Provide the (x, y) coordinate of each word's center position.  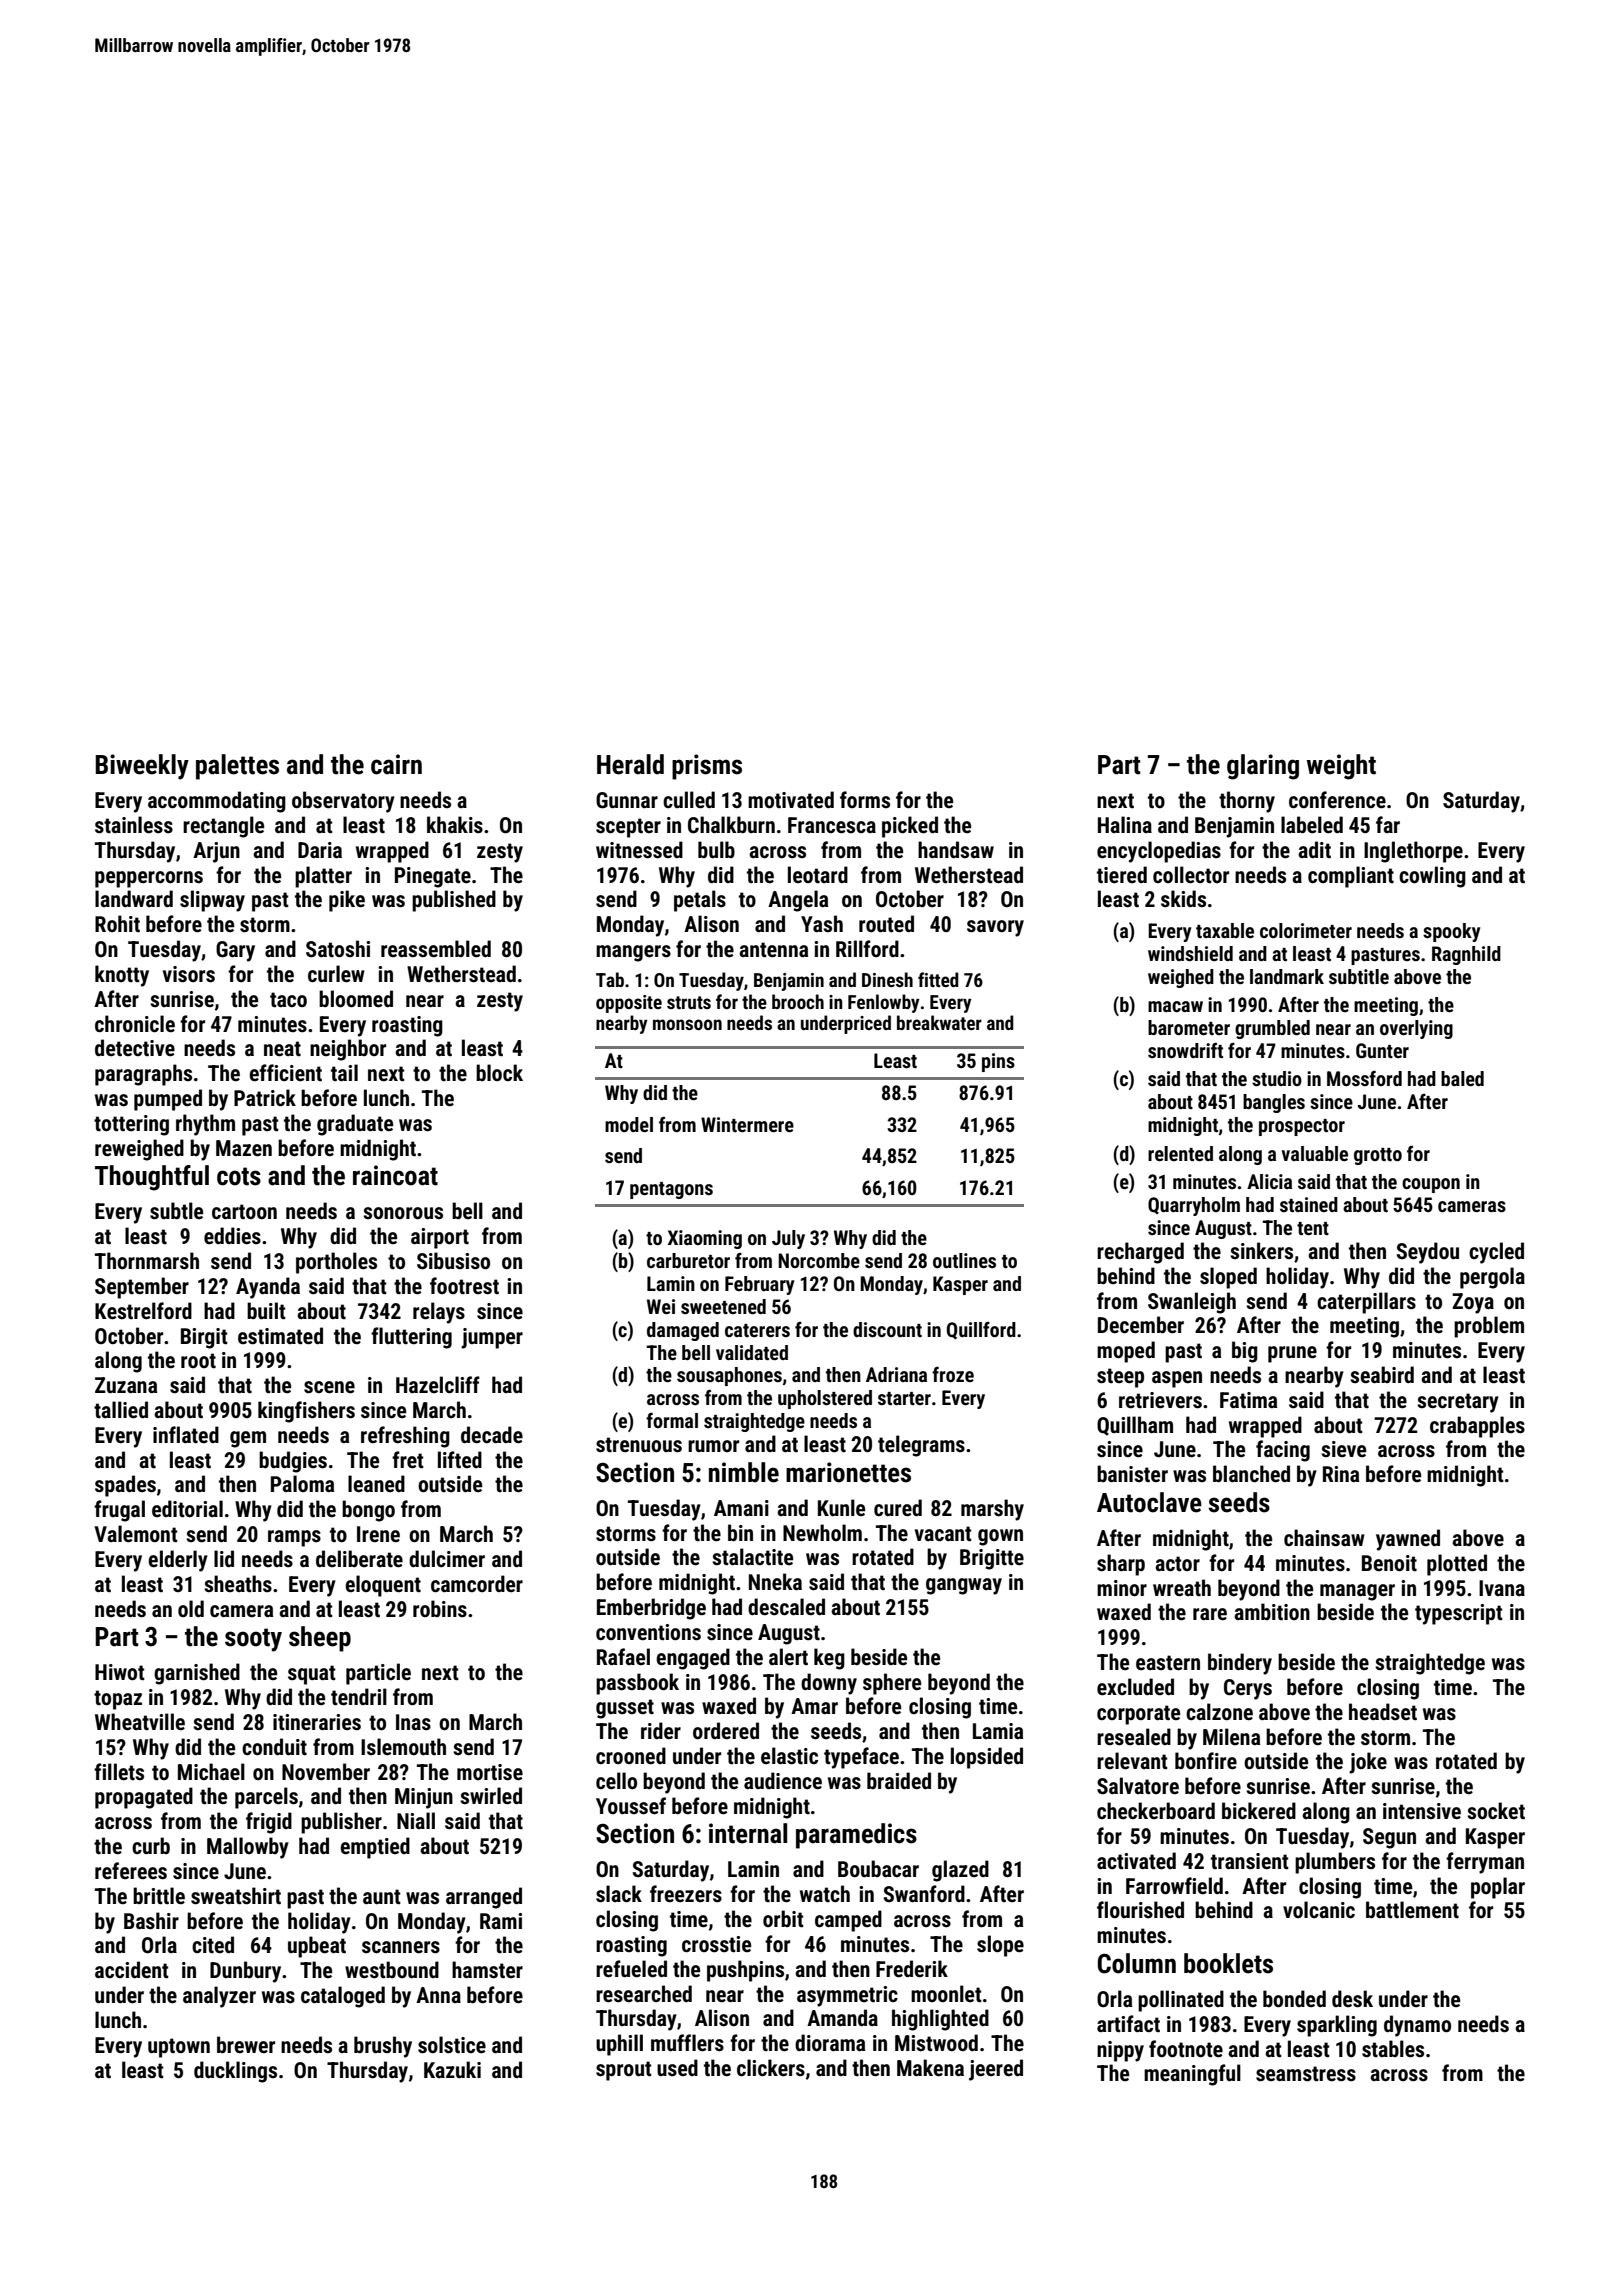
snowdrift (1185, 1050)
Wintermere (747, 1124)
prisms (707, 767)
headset (1383, 1712)
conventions (648, 1632)
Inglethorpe (1413, 852)
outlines (964, 1260)
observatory (343, 802)
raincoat (395, 1175)
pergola (1492, 1278)
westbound (392, 1970)
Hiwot (120, 1672)
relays (439, 1313)
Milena (1231, 1736)
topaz (118, 1700)
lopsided (987, 1758)
